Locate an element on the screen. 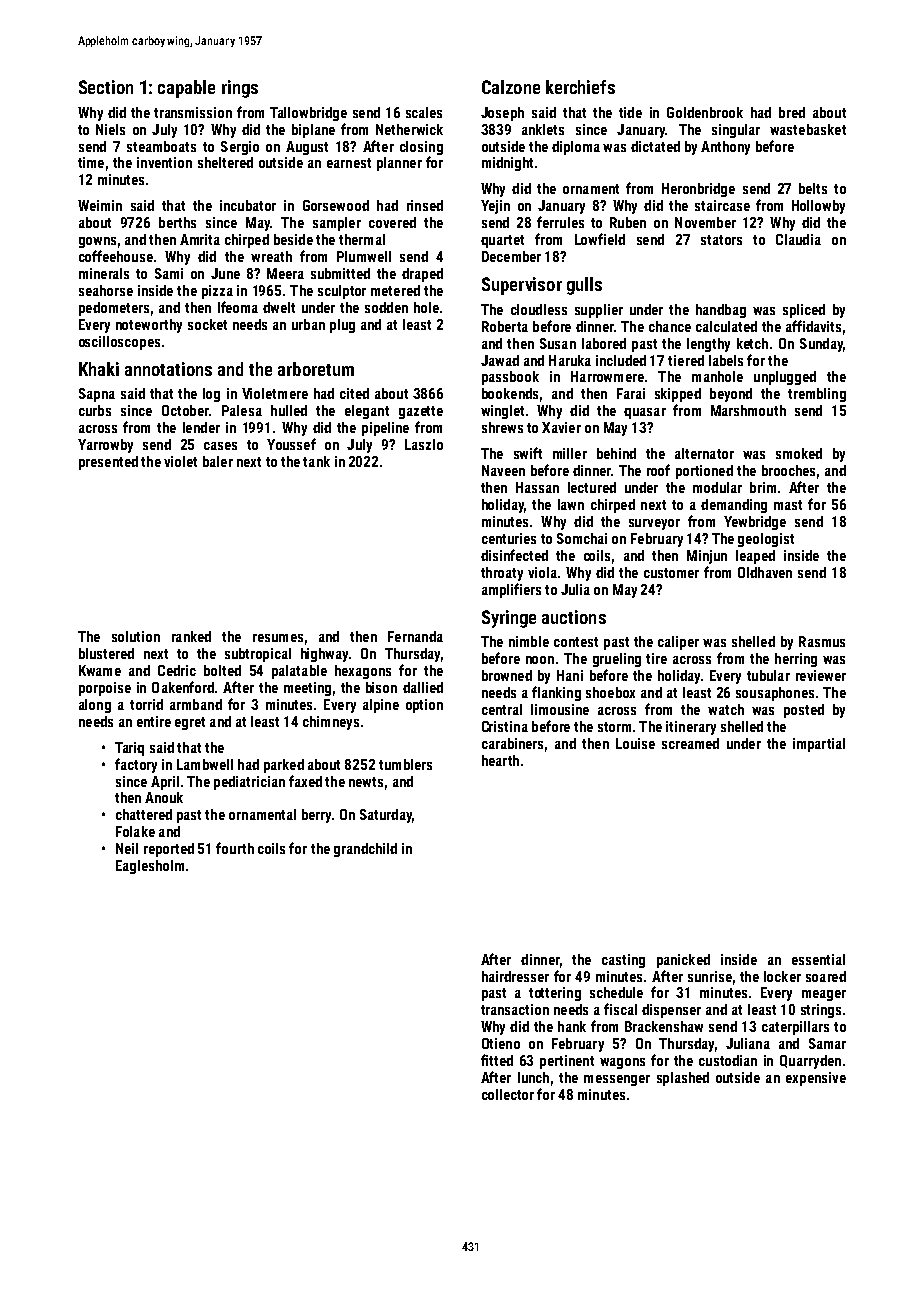 The height and width of the screenshot is (1308, 924). Claudia is located at coordinates (798, 239).
